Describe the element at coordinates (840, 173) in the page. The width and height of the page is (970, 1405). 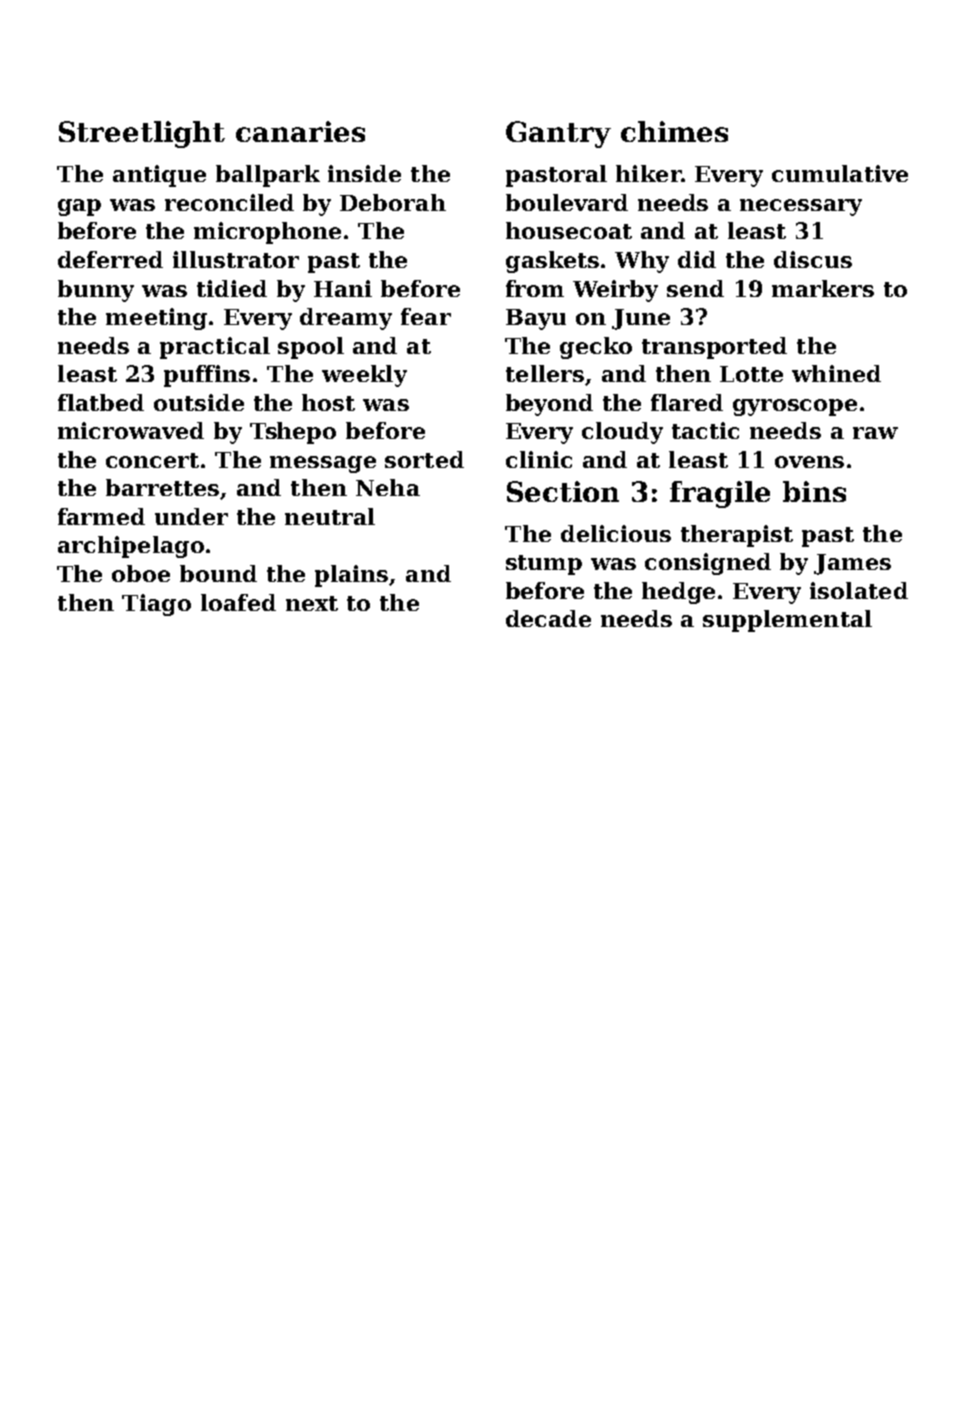
I see `cumulative` at that location.
